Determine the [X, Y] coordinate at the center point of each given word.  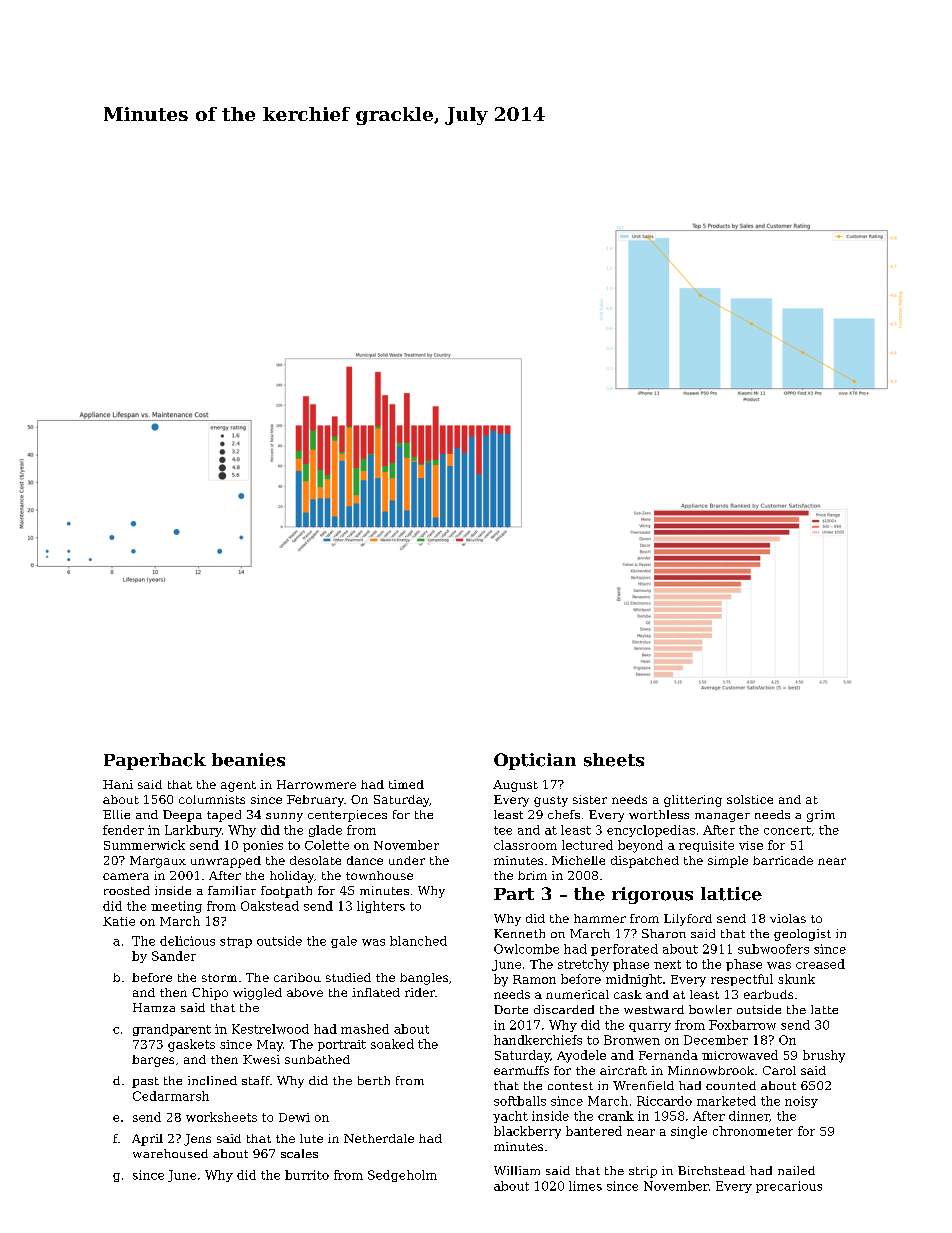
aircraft [623, 1070]
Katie [119, 921]
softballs [520, 1101]
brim [532, 875]
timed [406, 784]
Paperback [155, 761]
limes [585, 1186]
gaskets [191, 1045]
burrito [307, 1175]
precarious [789, 1187]
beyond [640, 846]
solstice [750, 799]
